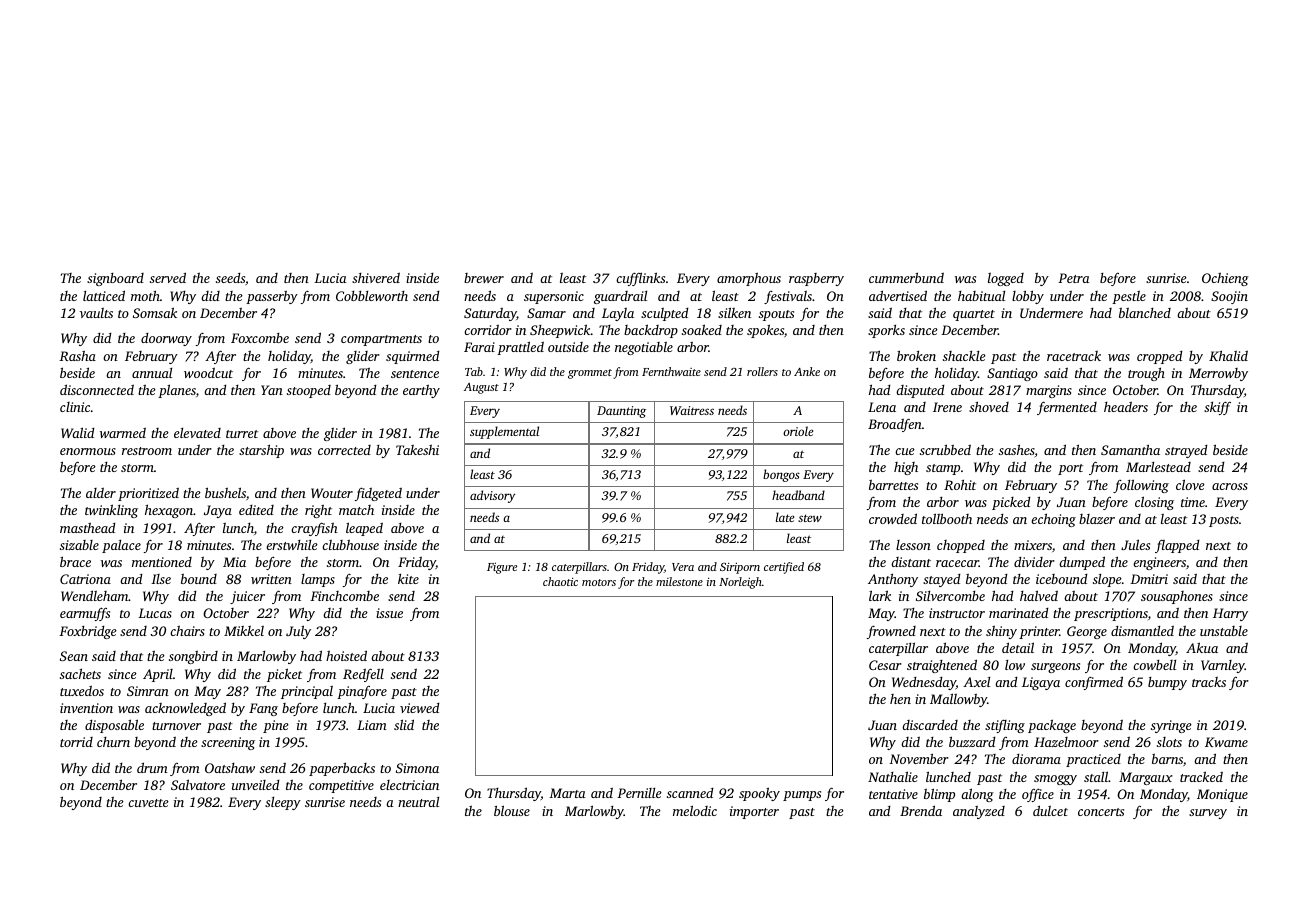  I want to click on brewer, so click(484, 278).
